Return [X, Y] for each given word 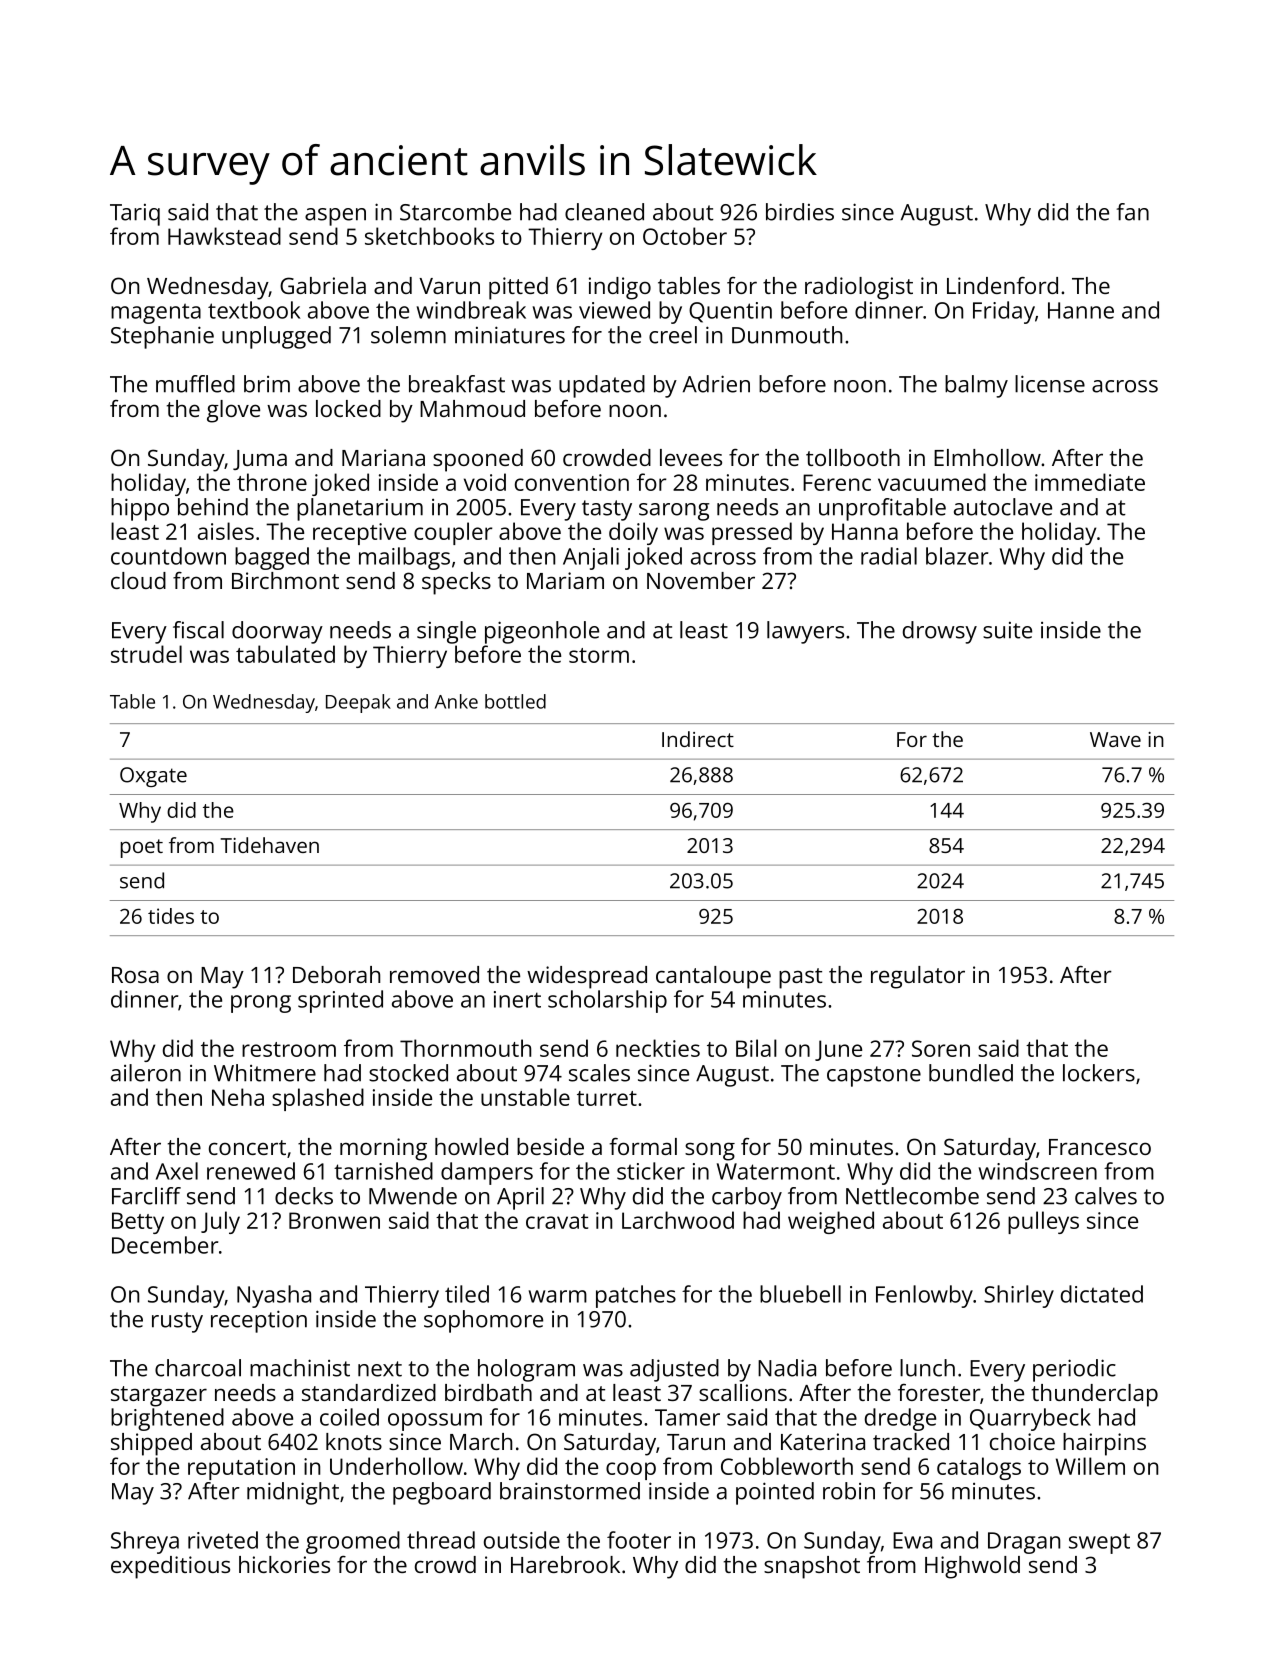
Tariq [135, 215]
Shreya [145, 1542]
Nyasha [274, 1296]
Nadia [787, 1368]
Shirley [1019, 1296]
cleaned [604, 212]
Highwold [972, 1567]
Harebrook [565, 1564]
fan [1132, 212]
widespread [587, 977]
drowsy [940, 632]
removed [434, 974]
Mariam [565, 580]
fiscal [198, 630]
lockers [1099, 1073]
